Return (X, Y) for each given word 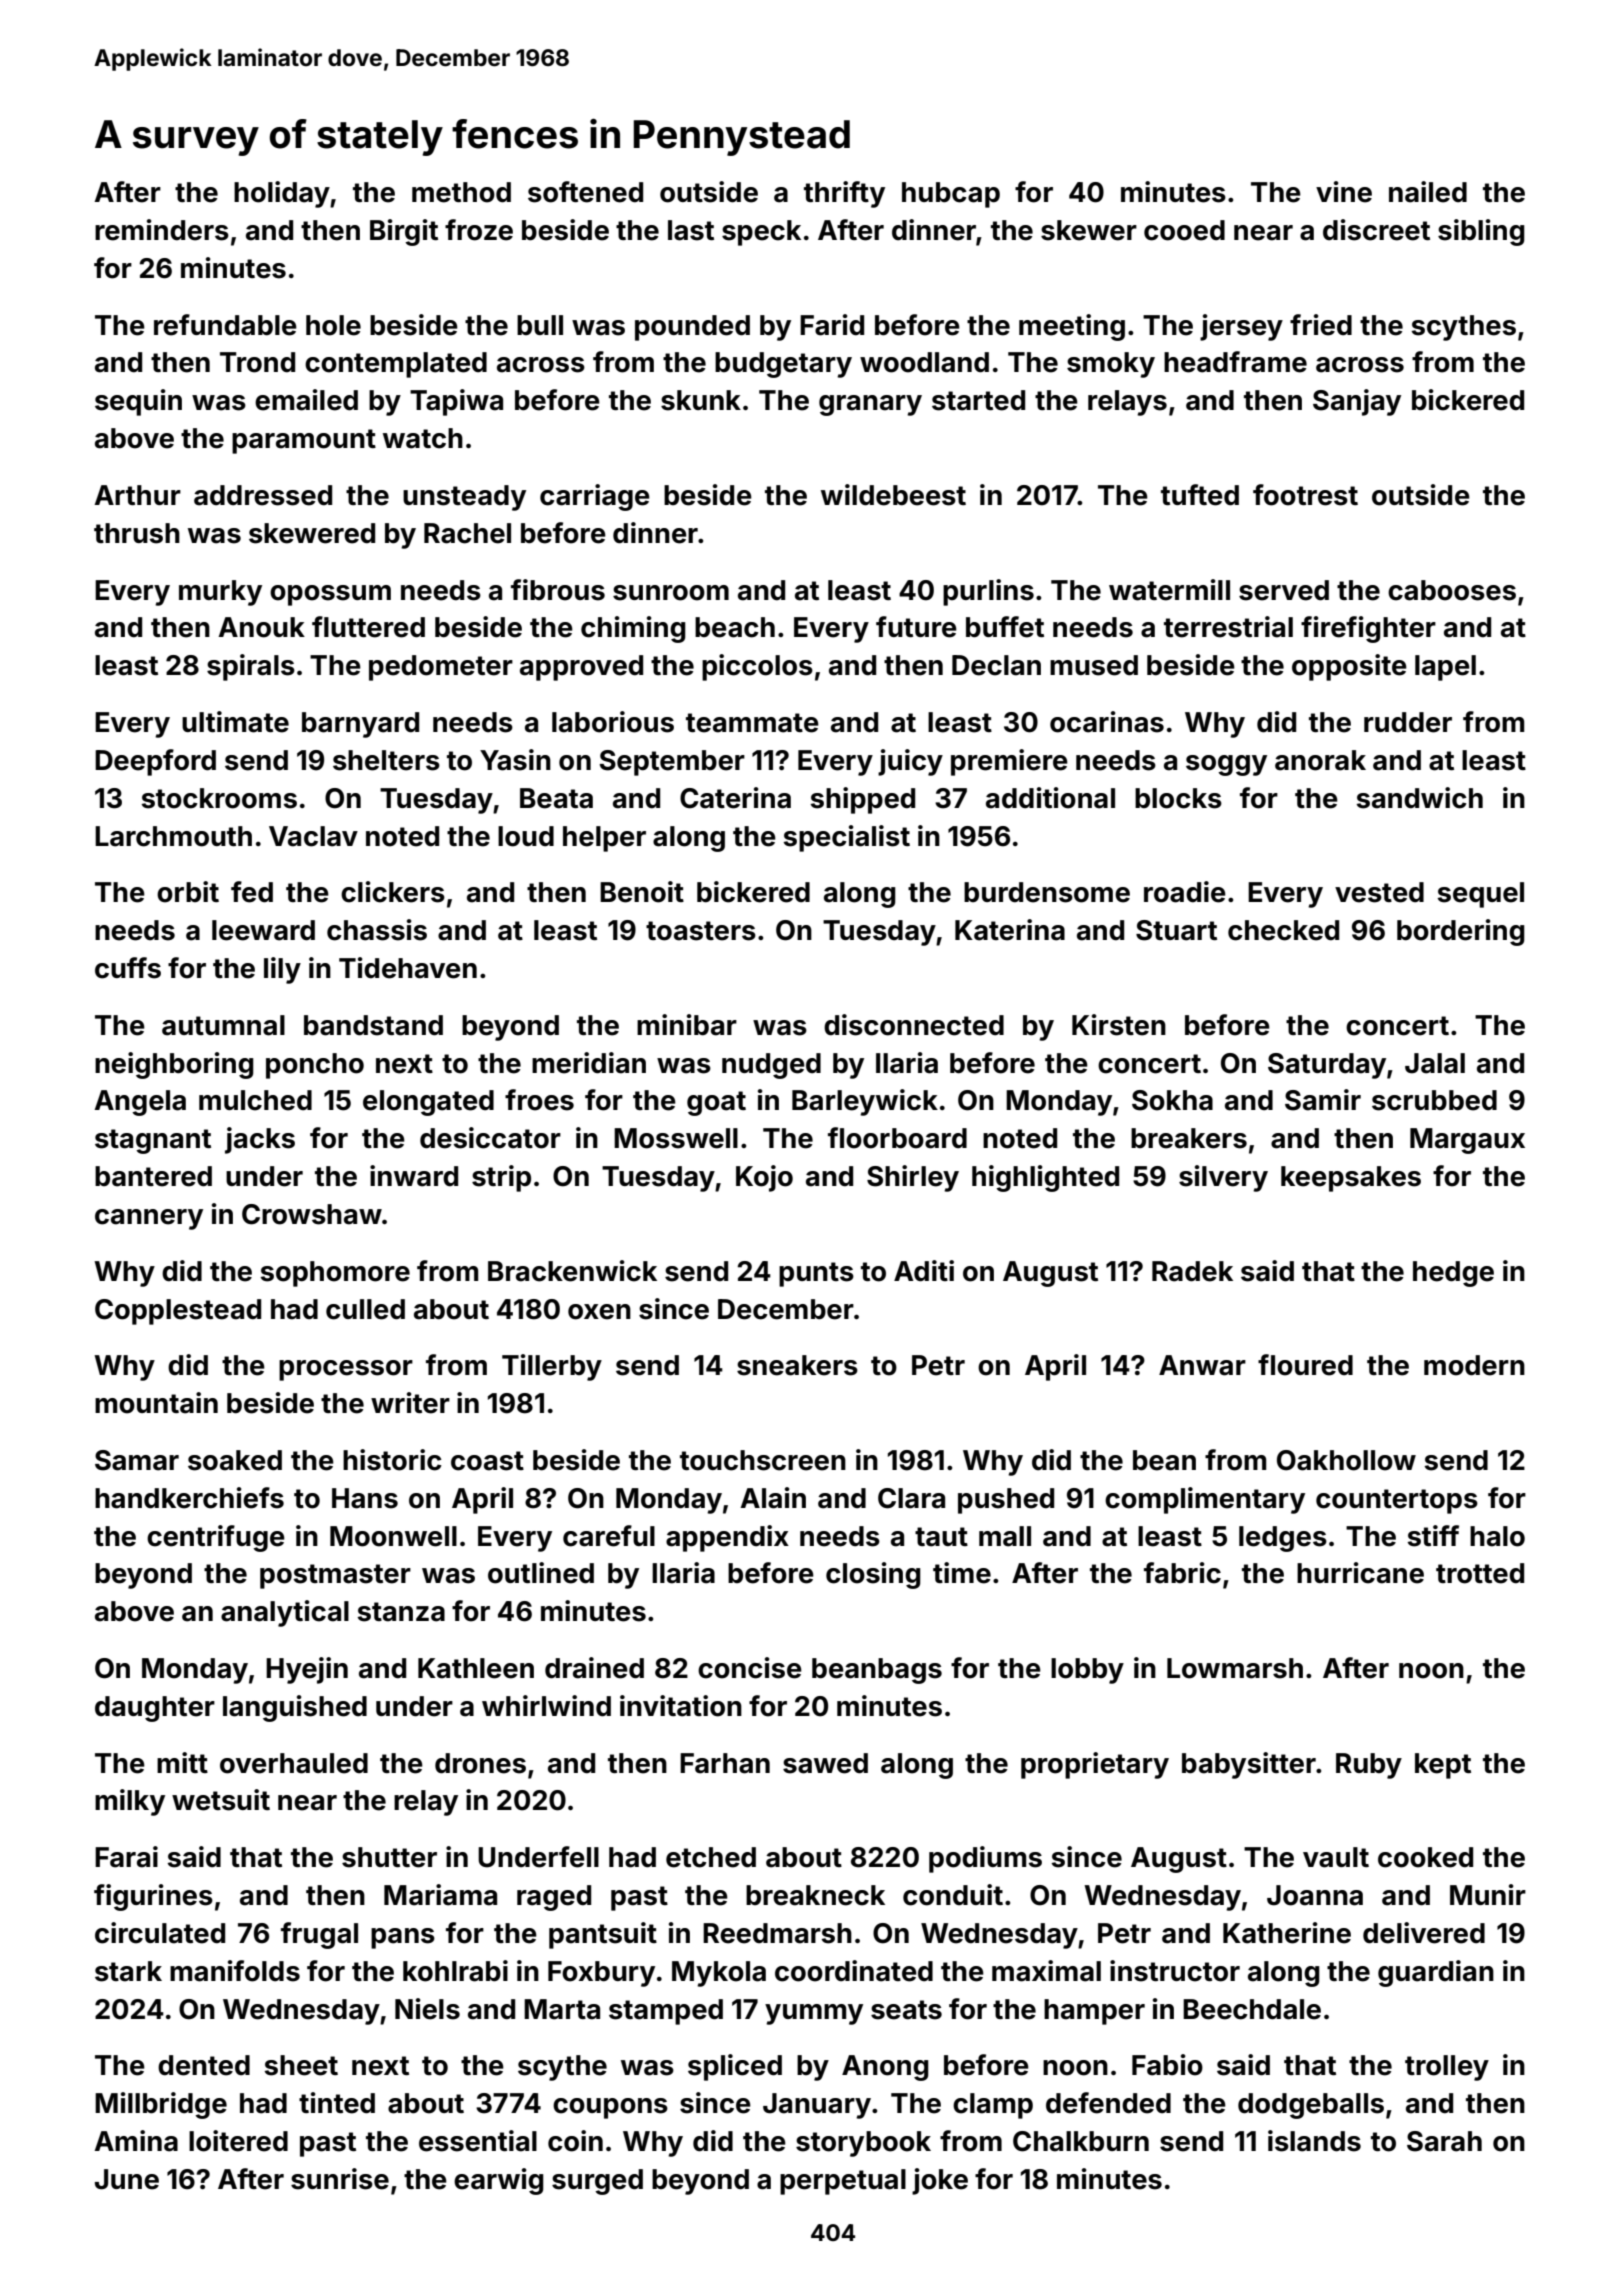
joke (940, 2181)
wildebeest (893, 495)
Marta (562, 2009)
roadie (1185, 892)
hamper (1094, 2012)
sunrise (340, 2179)
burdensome (1047, 892)
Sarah (1444, 2141)
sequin (138, 402)
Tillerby (552, 1367)
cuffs (128, 968)
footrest (1305, 495)
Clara (911, 1498)
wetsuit (221, 1800)
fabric (1182, 1573)
